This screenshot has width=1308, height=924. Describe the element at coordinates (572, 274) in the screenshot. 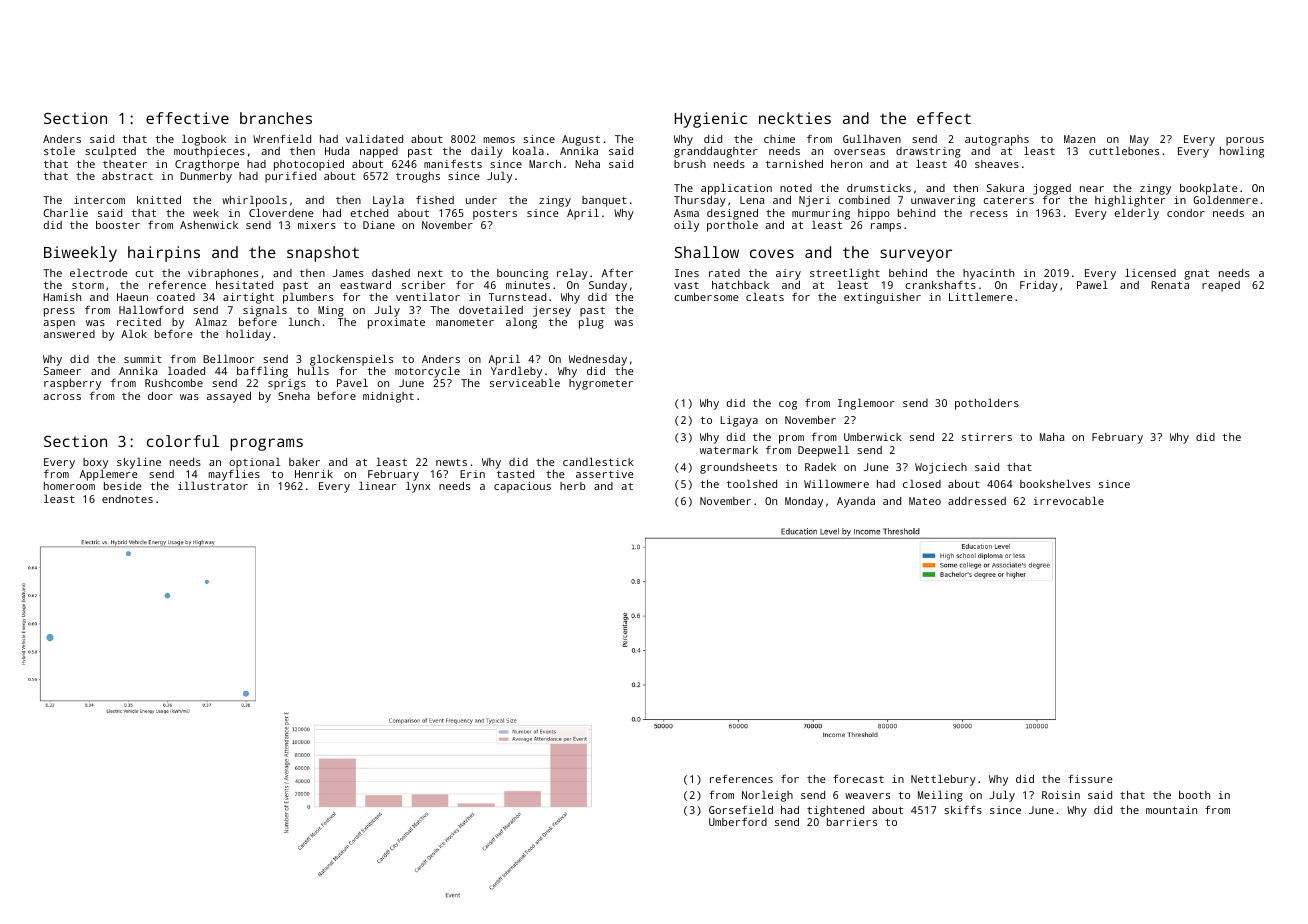

I see `relay` at that location.
